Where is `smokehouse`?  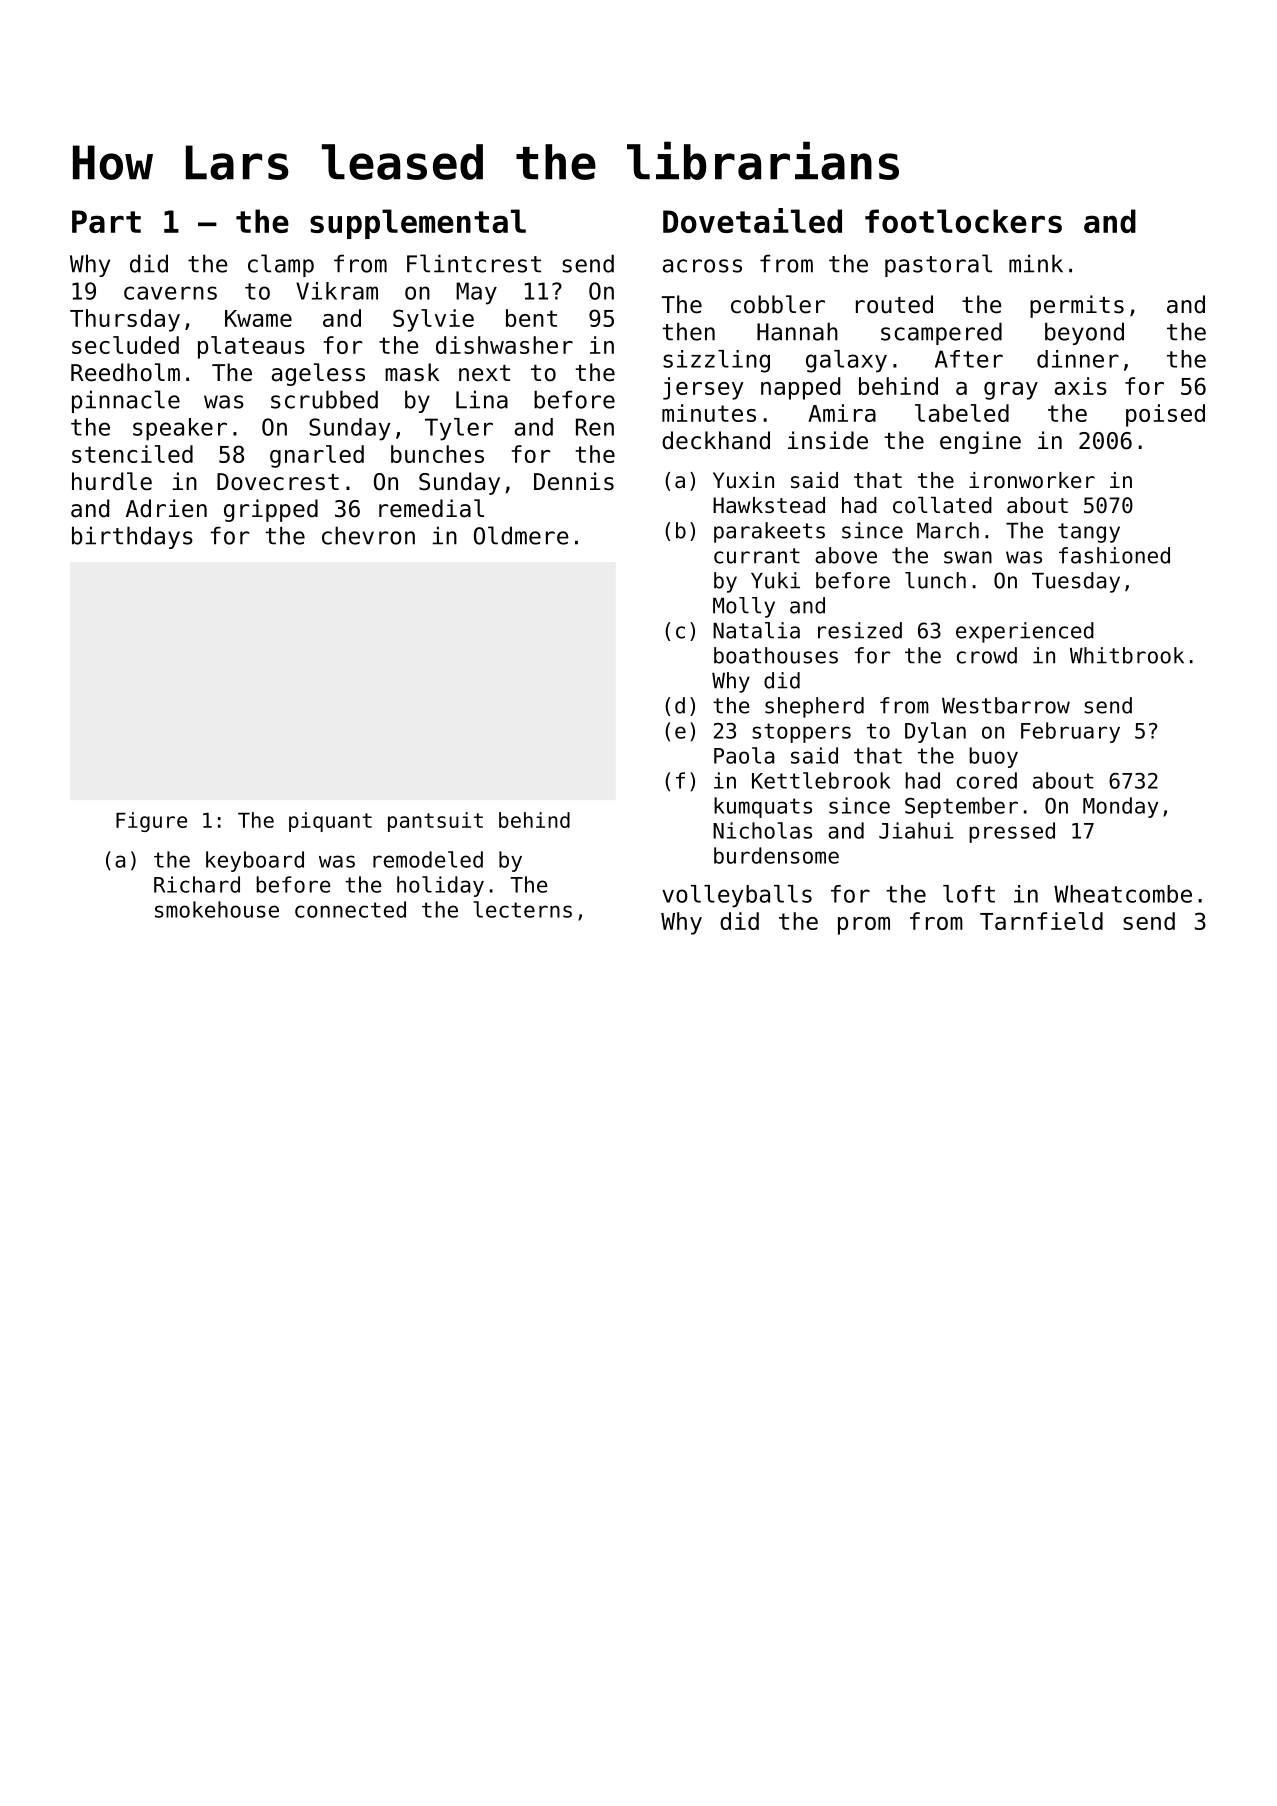
smokehouse is located at coordinates (217, 909).
